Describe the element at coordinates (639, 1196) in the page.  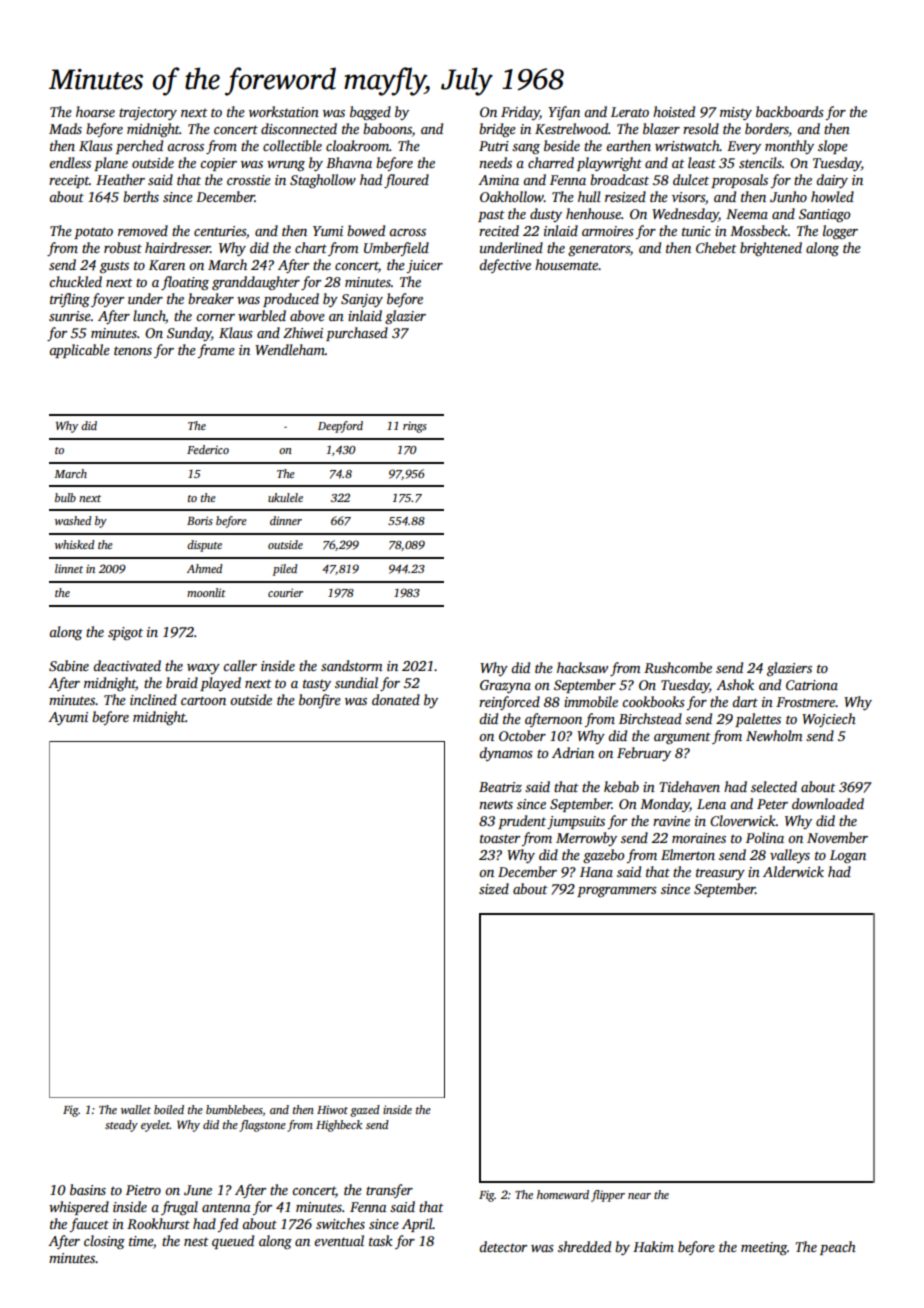
I see `near` at that location.
